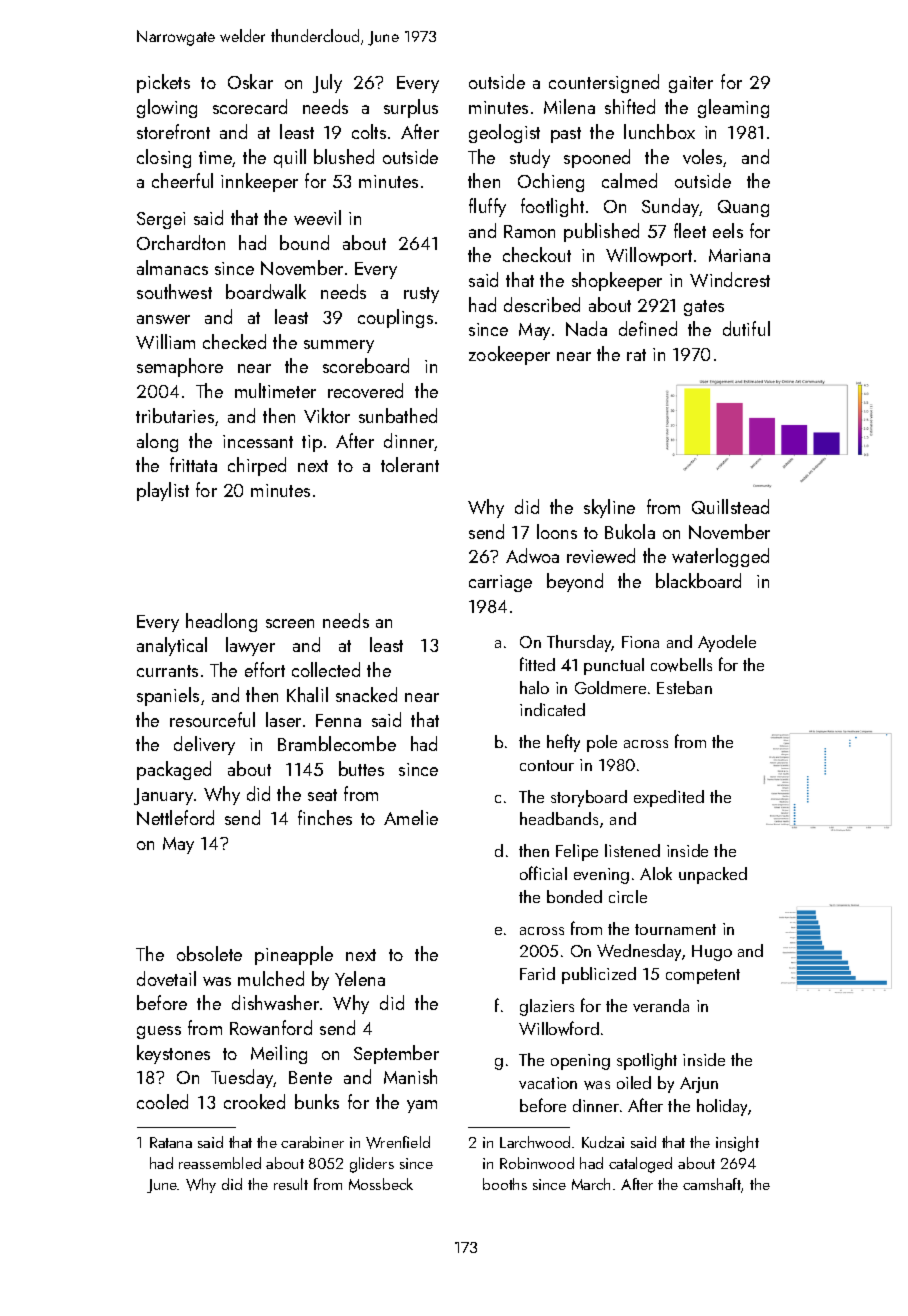 Image resolution: width=908 pixels, height=1316 pixels. I want to click on Milena, so click(569, 106).
